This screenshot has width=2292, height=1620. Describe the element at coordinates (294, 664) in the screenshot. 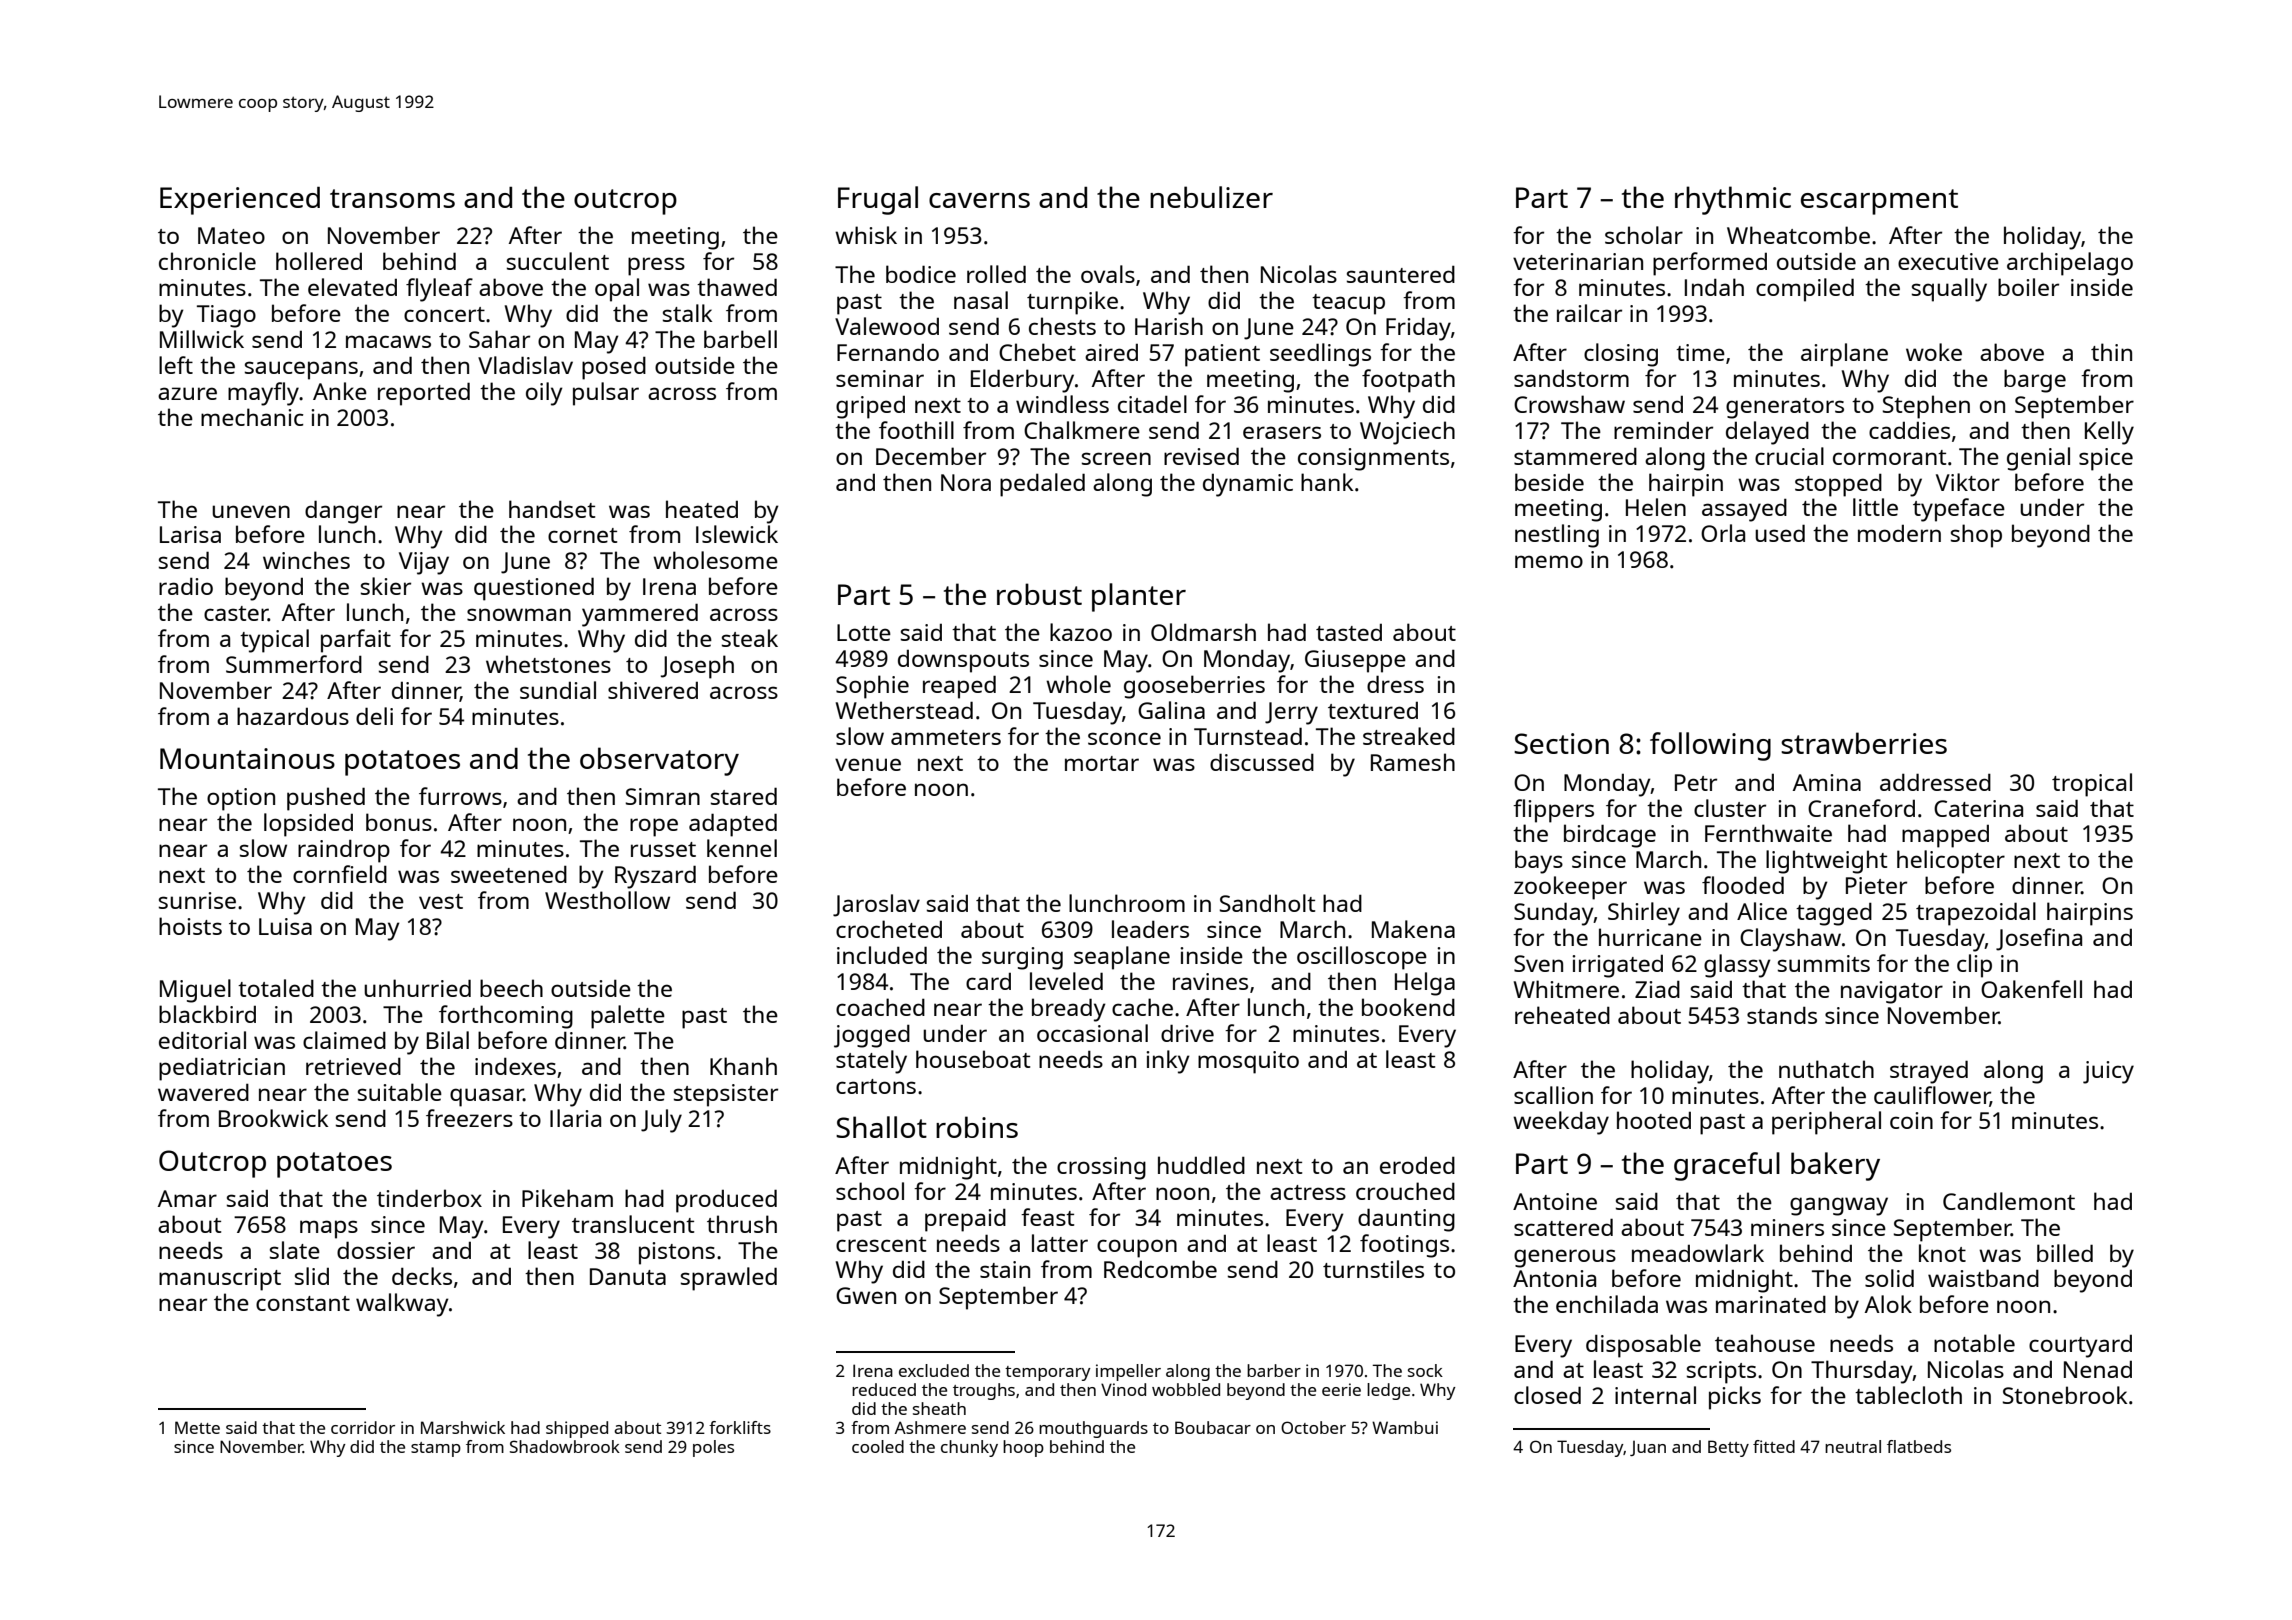

I see `Summerford` at that location.
